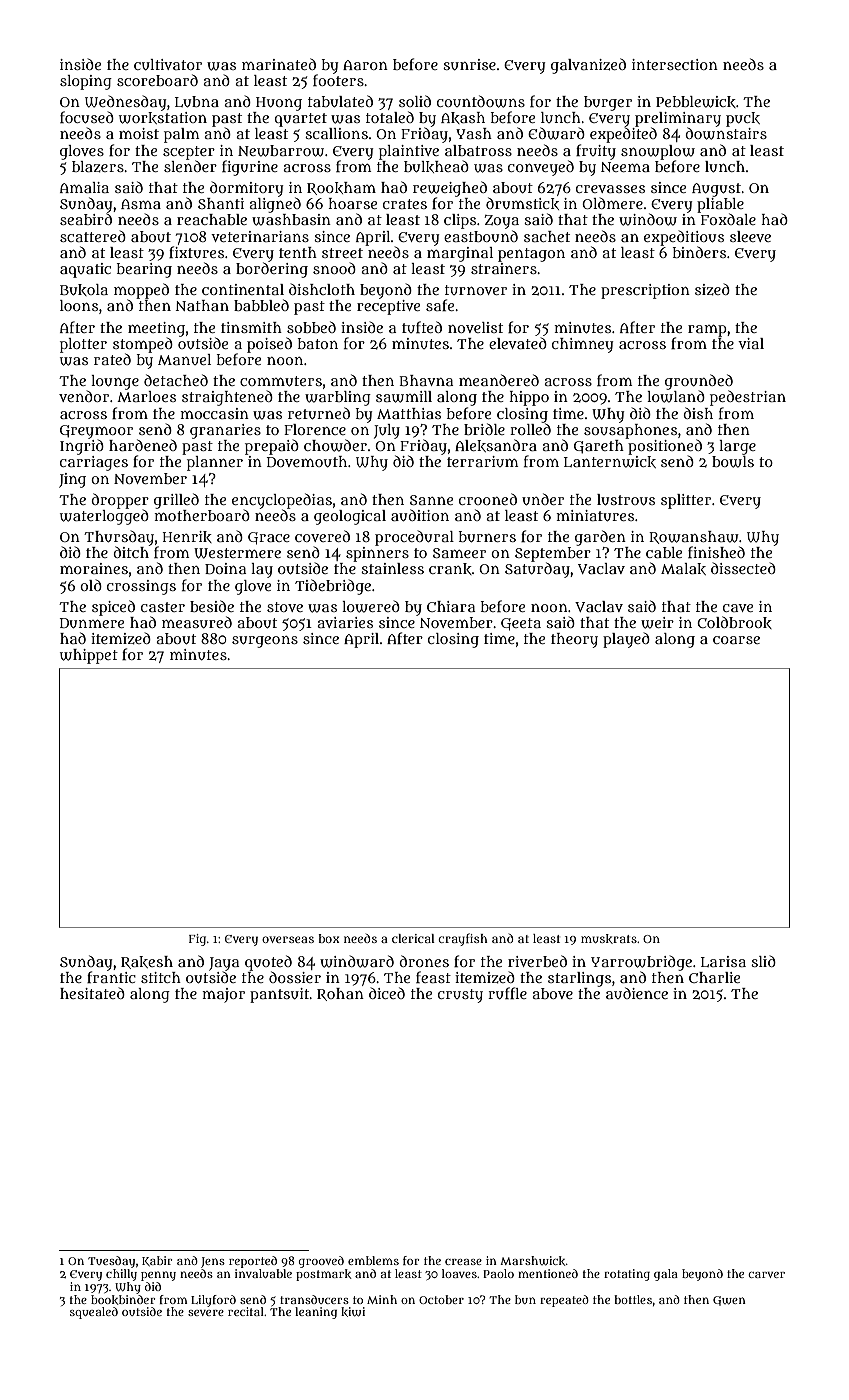 Image resolution: width=849 pixels, height=1400 pixels. Describe the element at coordinates (564, 1301) in the image. I see `repeated` at that location.
